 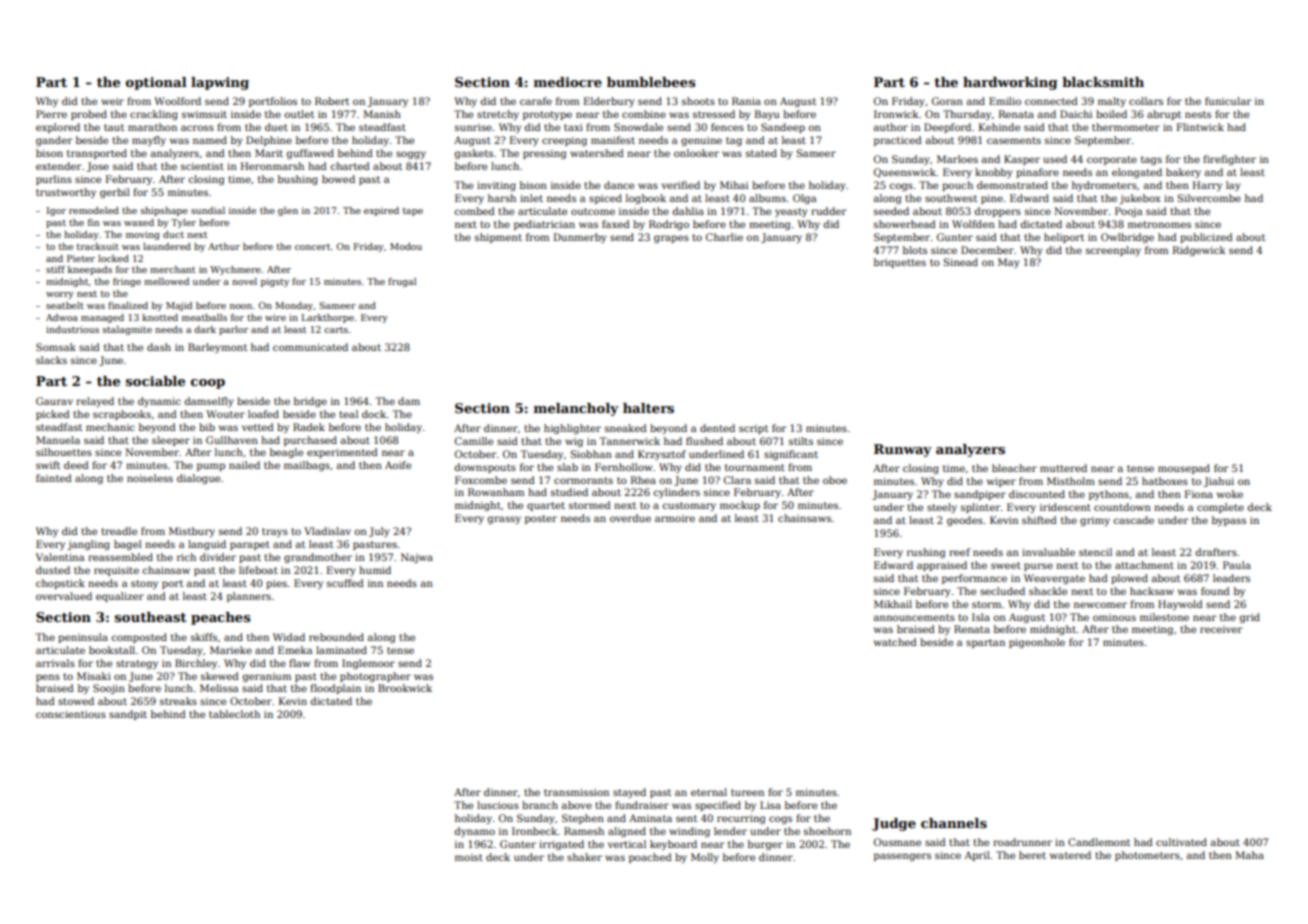 What do you see at coordinates (626, 428) in the screenshot?
I see `sneaked` at bounding box center [626, 428].
